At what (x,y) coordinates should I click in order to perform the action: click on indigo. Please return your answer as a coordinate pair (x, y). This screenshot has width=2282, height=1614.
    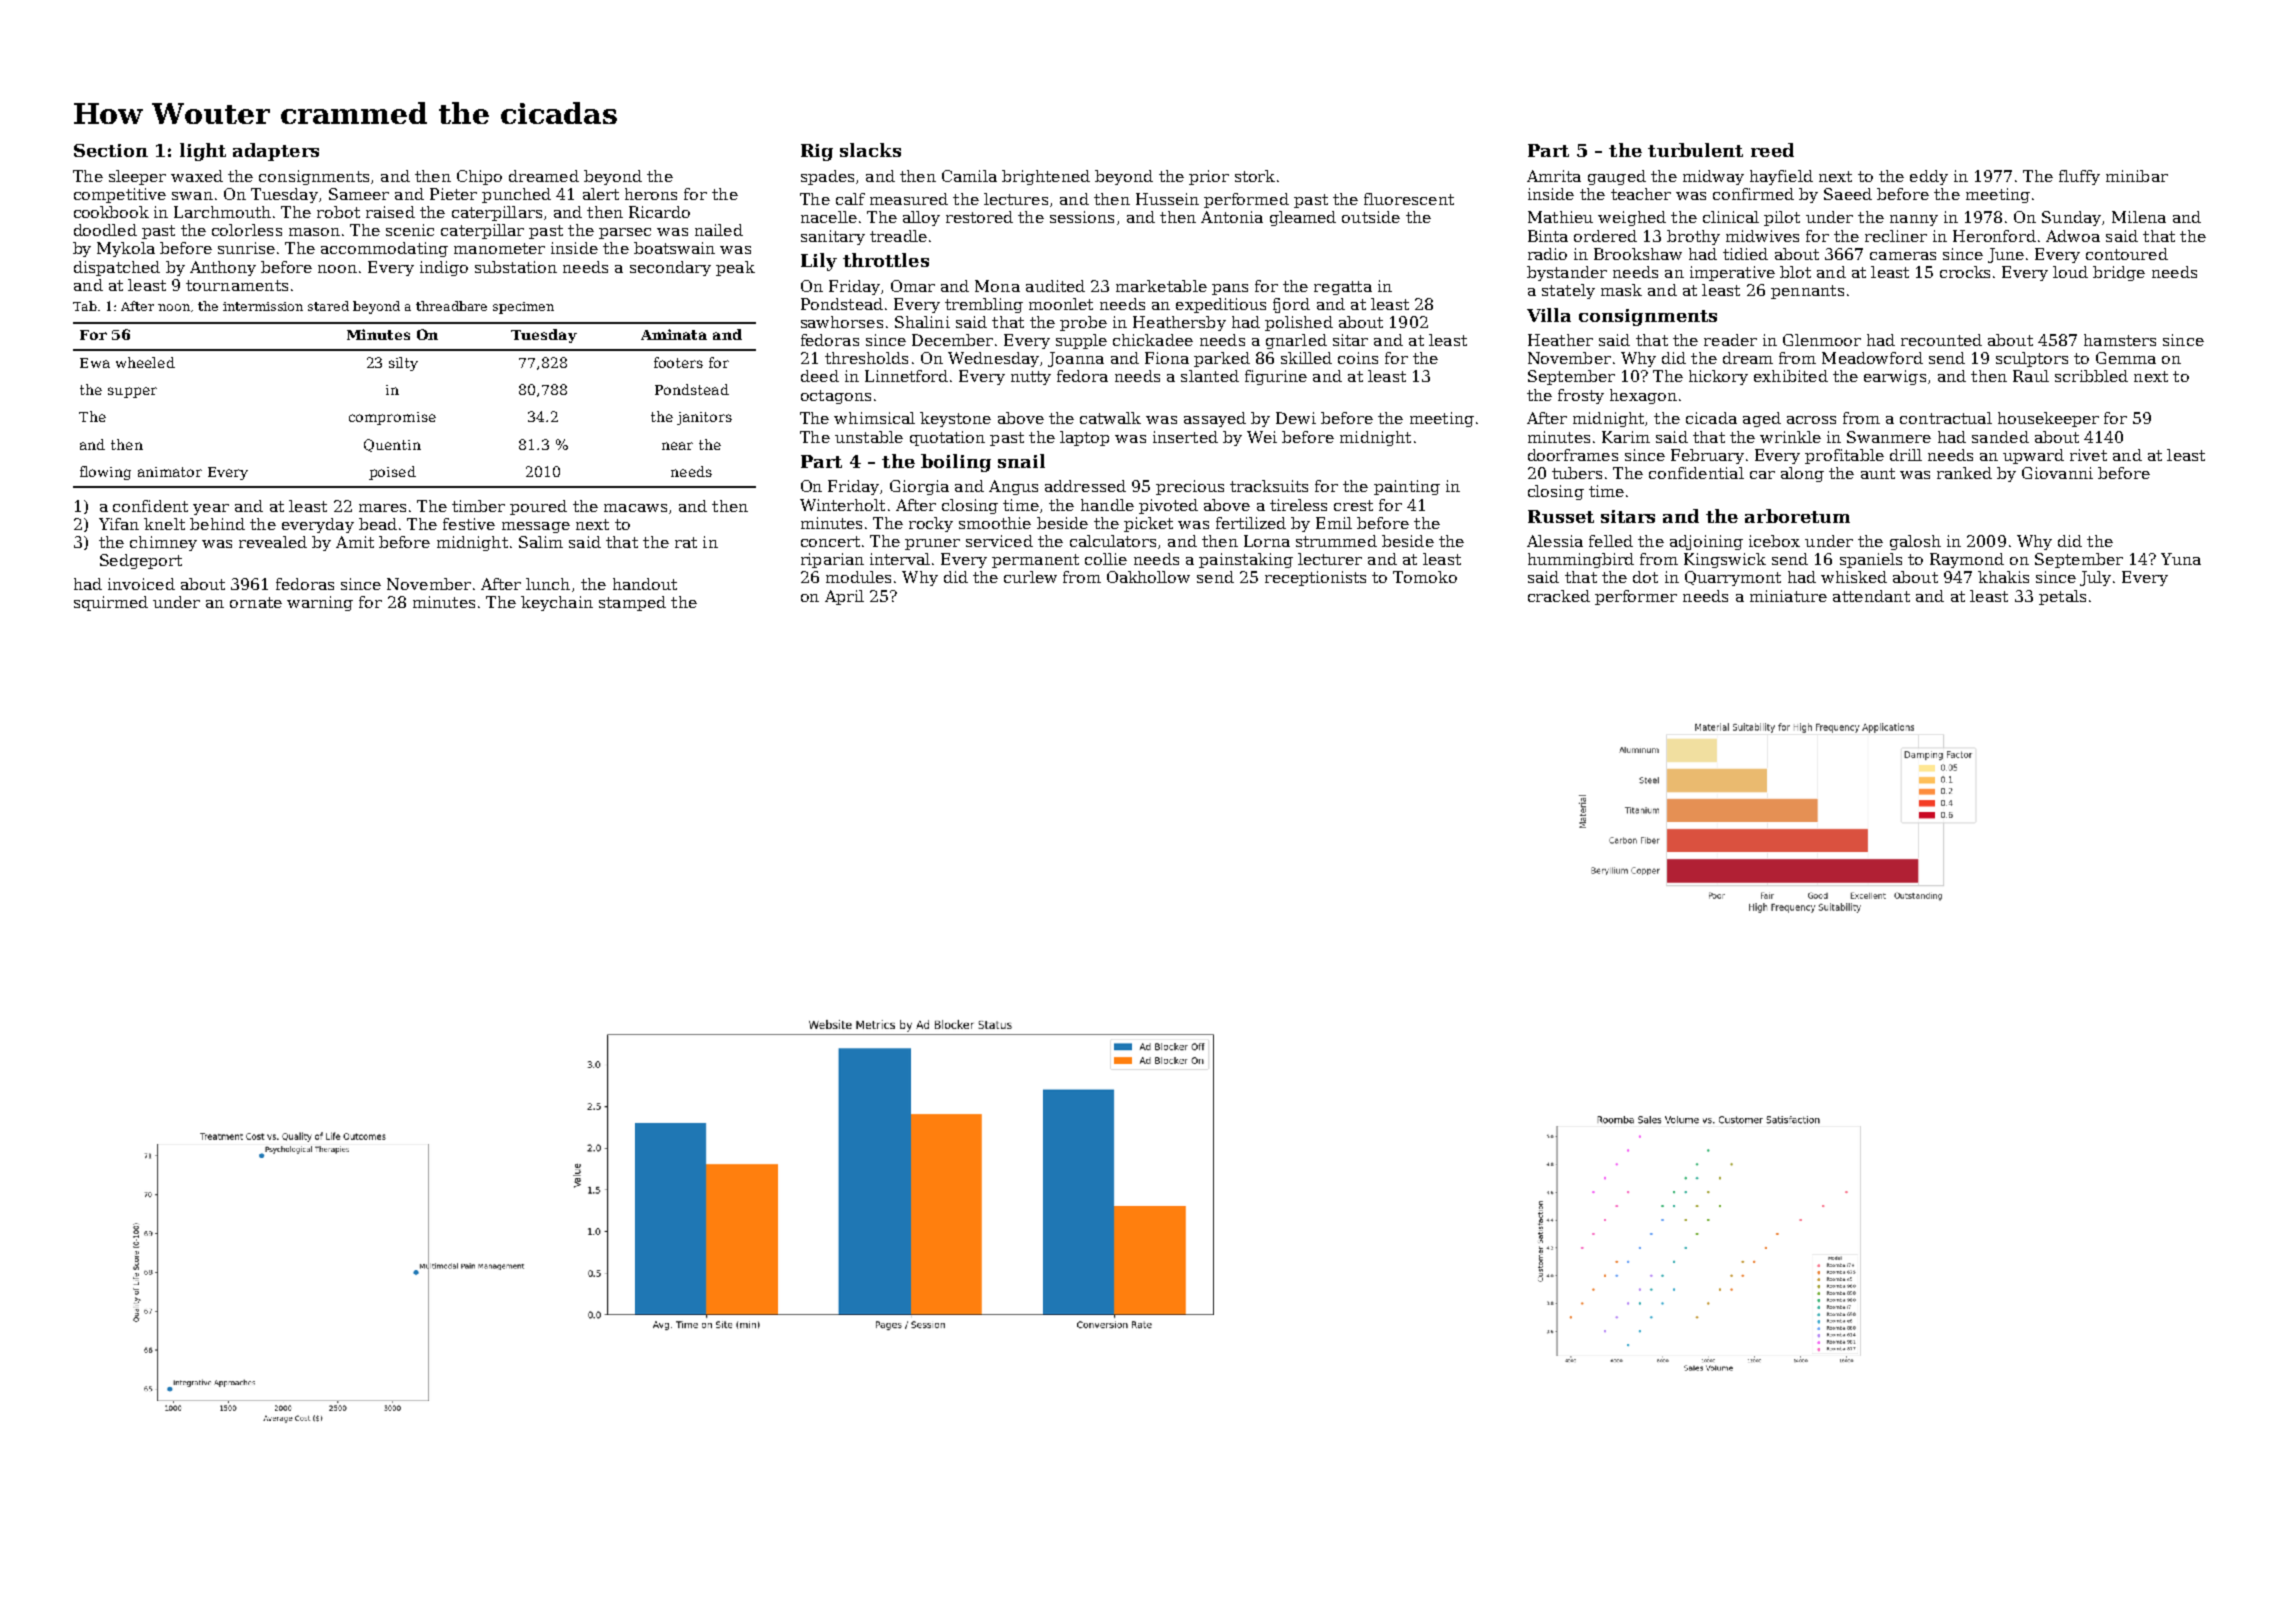
    Looking at the image, I should click on (444, 268).
